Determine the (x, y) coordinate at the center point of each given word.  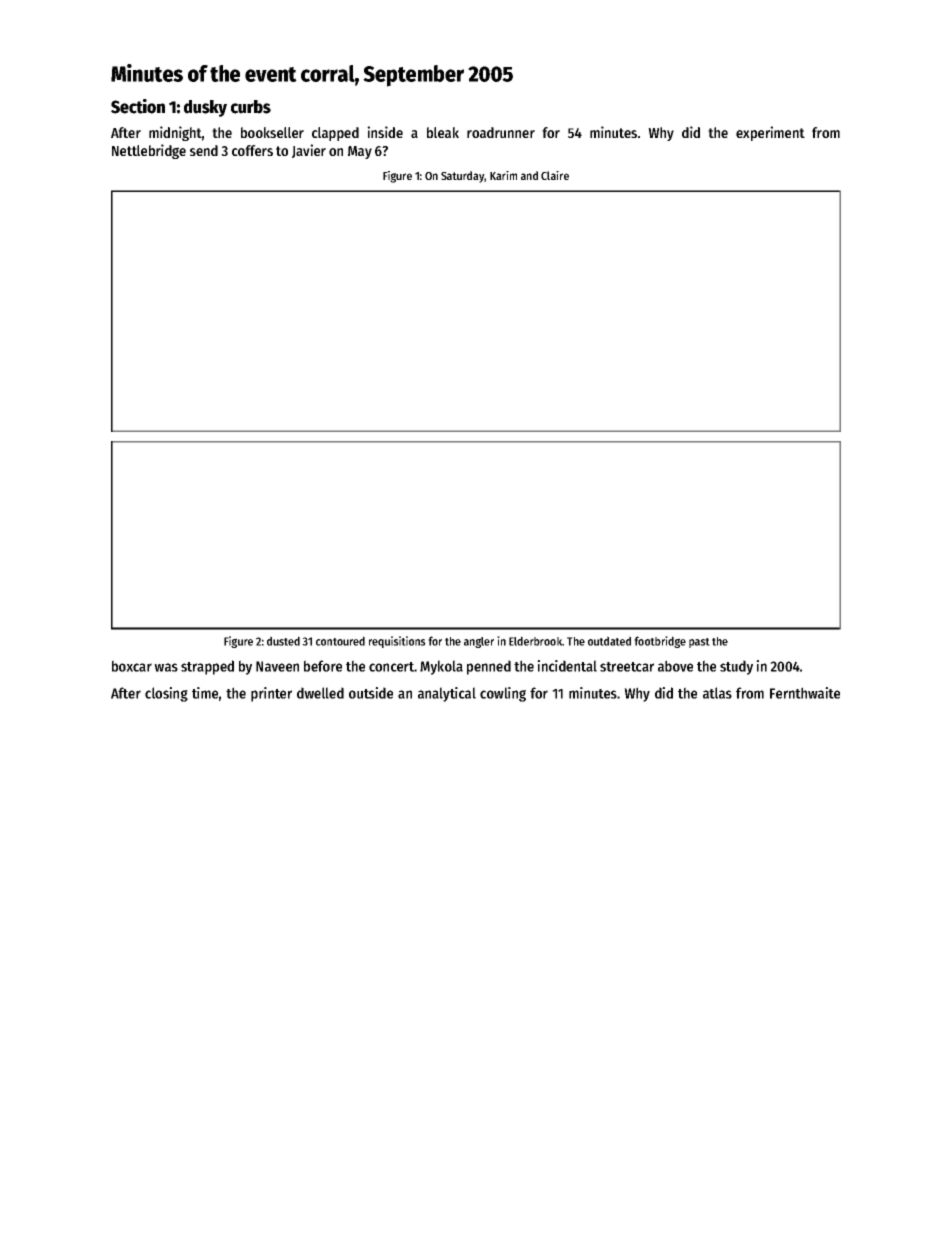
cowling (503, 694)
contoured (340, 641)
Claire (555, 175)
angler (479, 642)
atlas (717, 693)
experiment (770, 133)
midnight (175, 133)
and (529, 175)
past (699, 643)
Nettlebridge (149, 151)
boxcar (132, 666)
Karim (503, 175)
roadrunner (501, 132)
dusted (283, 641)
